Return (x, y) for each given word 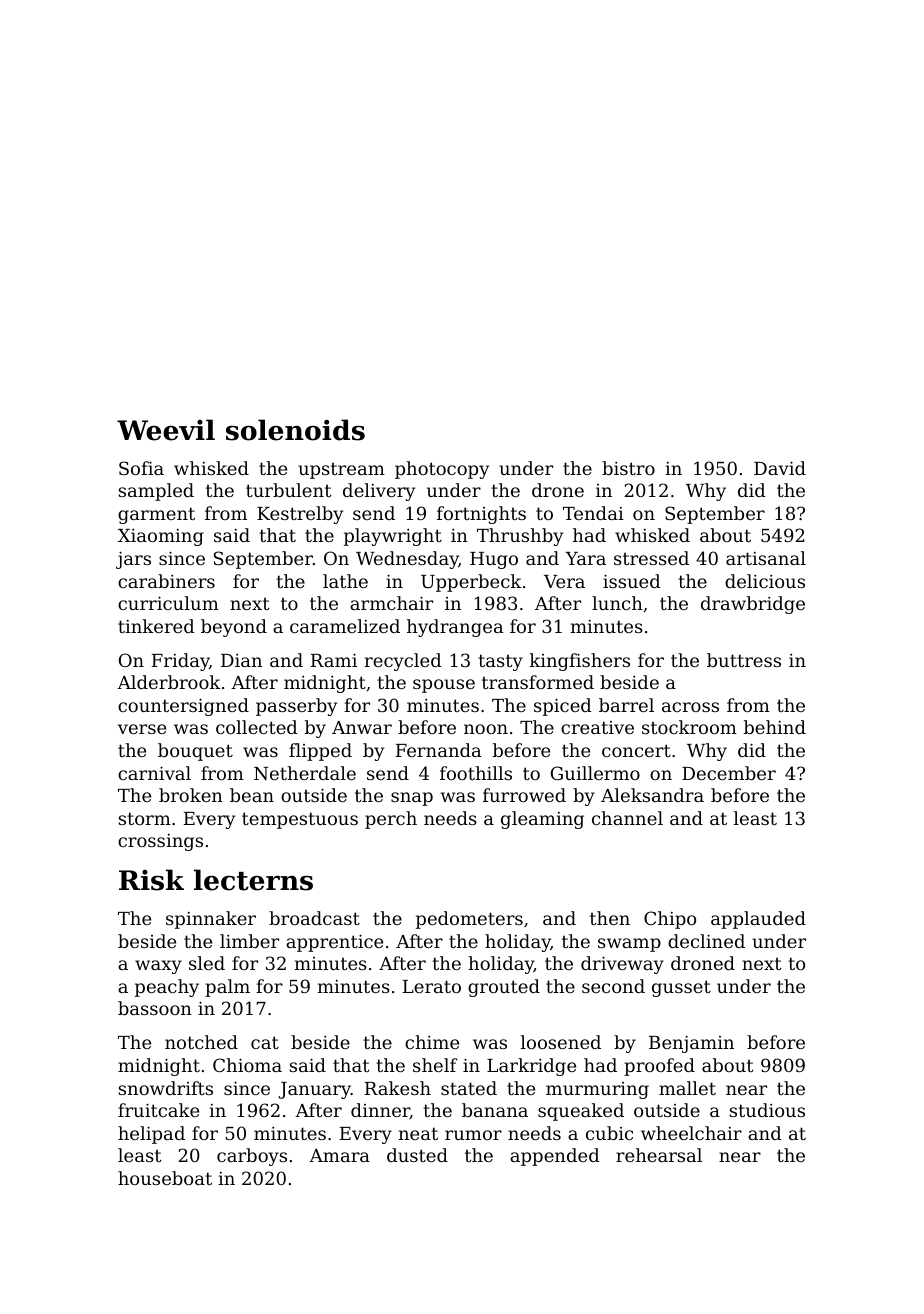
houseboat (165, 1178)
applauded (758, 920)
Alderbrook (169, 682)
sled (207, 963)
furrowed (524, 795)
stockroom (689, 727)
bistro (628, 468)
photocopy (442, 470)
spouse (444, 686)
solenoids (295, 430)
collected (257, 727)
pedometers (469, 920)
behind (775, 727)
